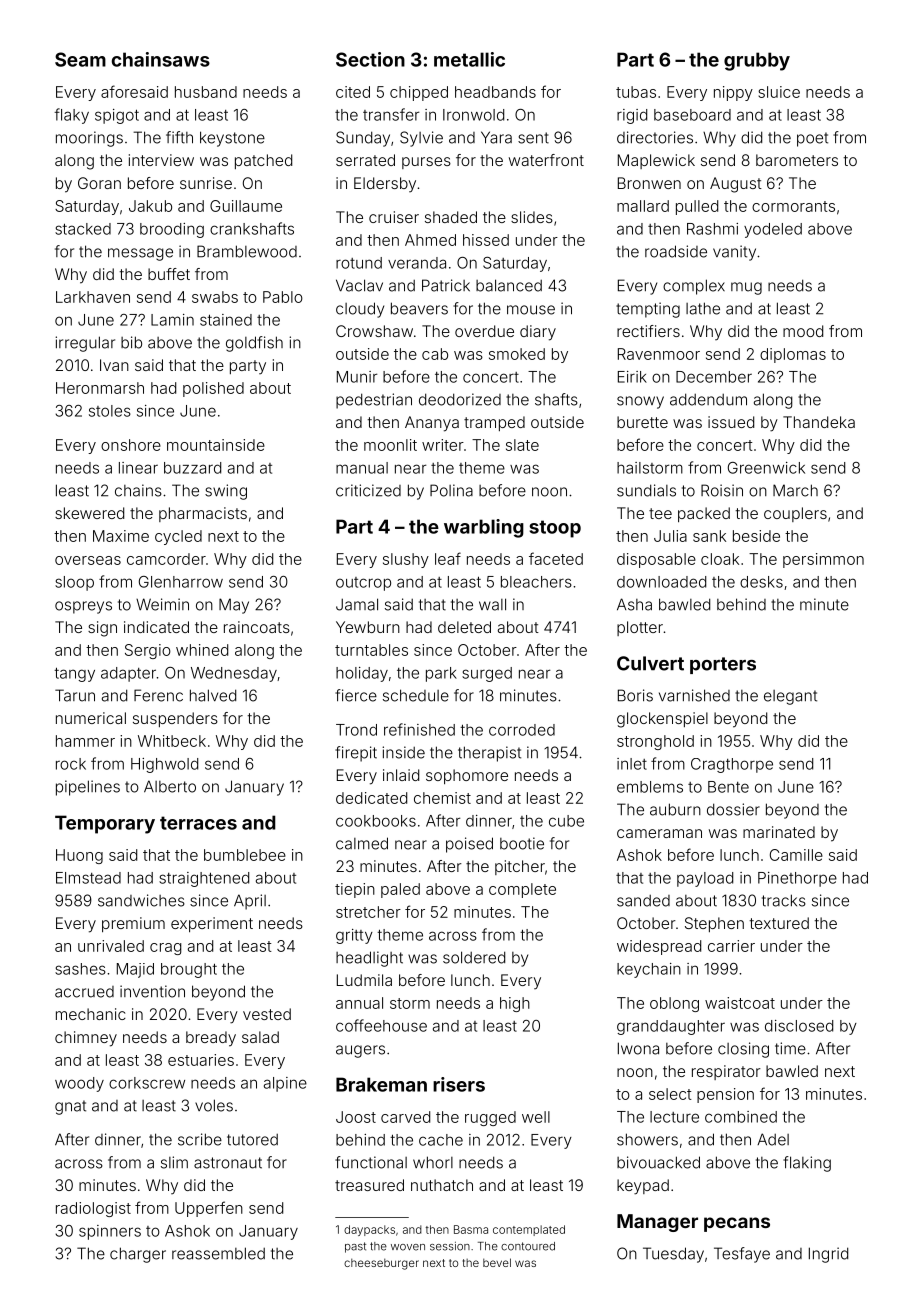  Describe the element at coordinates (117, 116) in the image. I see `spigot` at that location.
